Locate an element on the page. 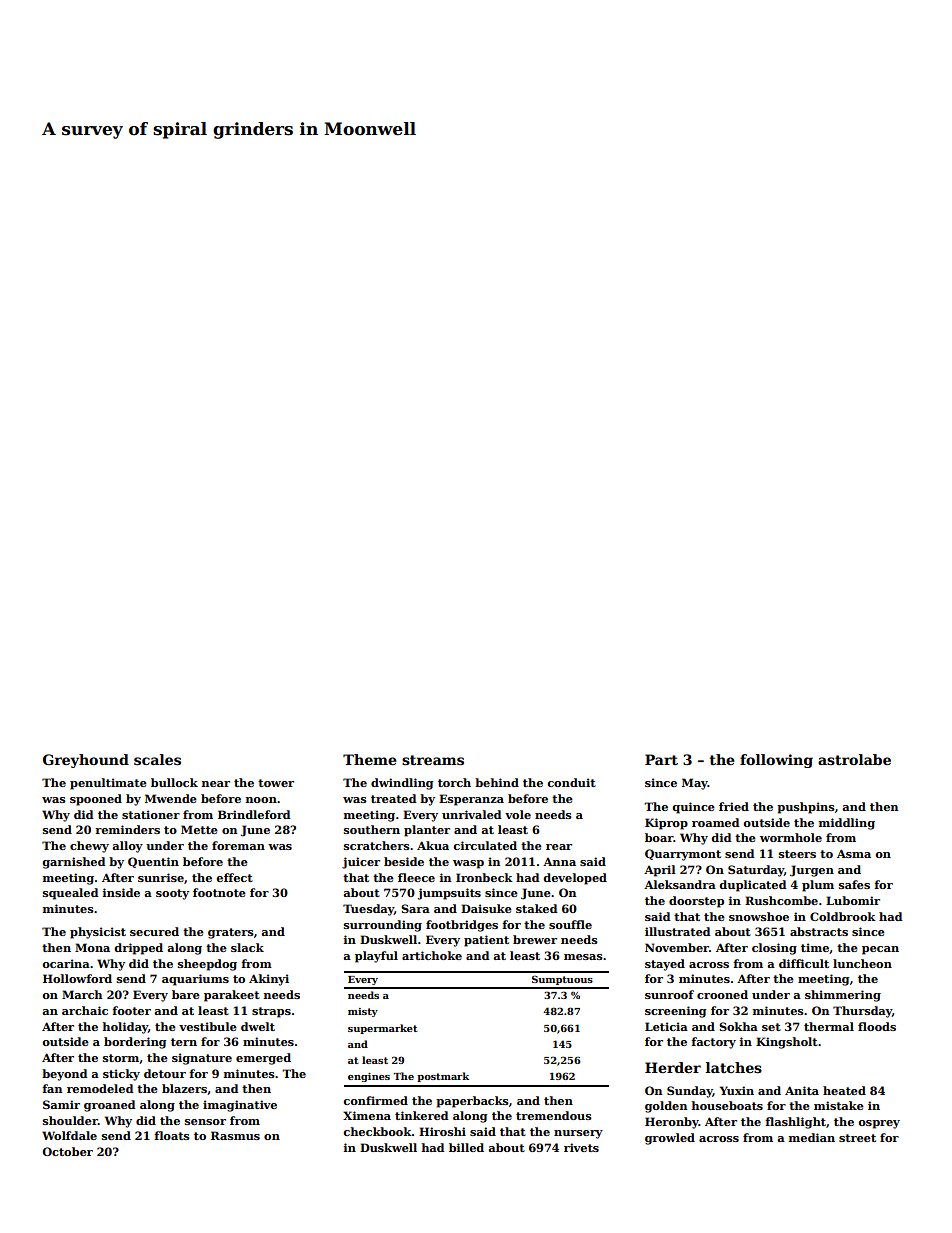 The width and height of the page is (952, 1233). shoulder is located at coordinates (70, 1120).
